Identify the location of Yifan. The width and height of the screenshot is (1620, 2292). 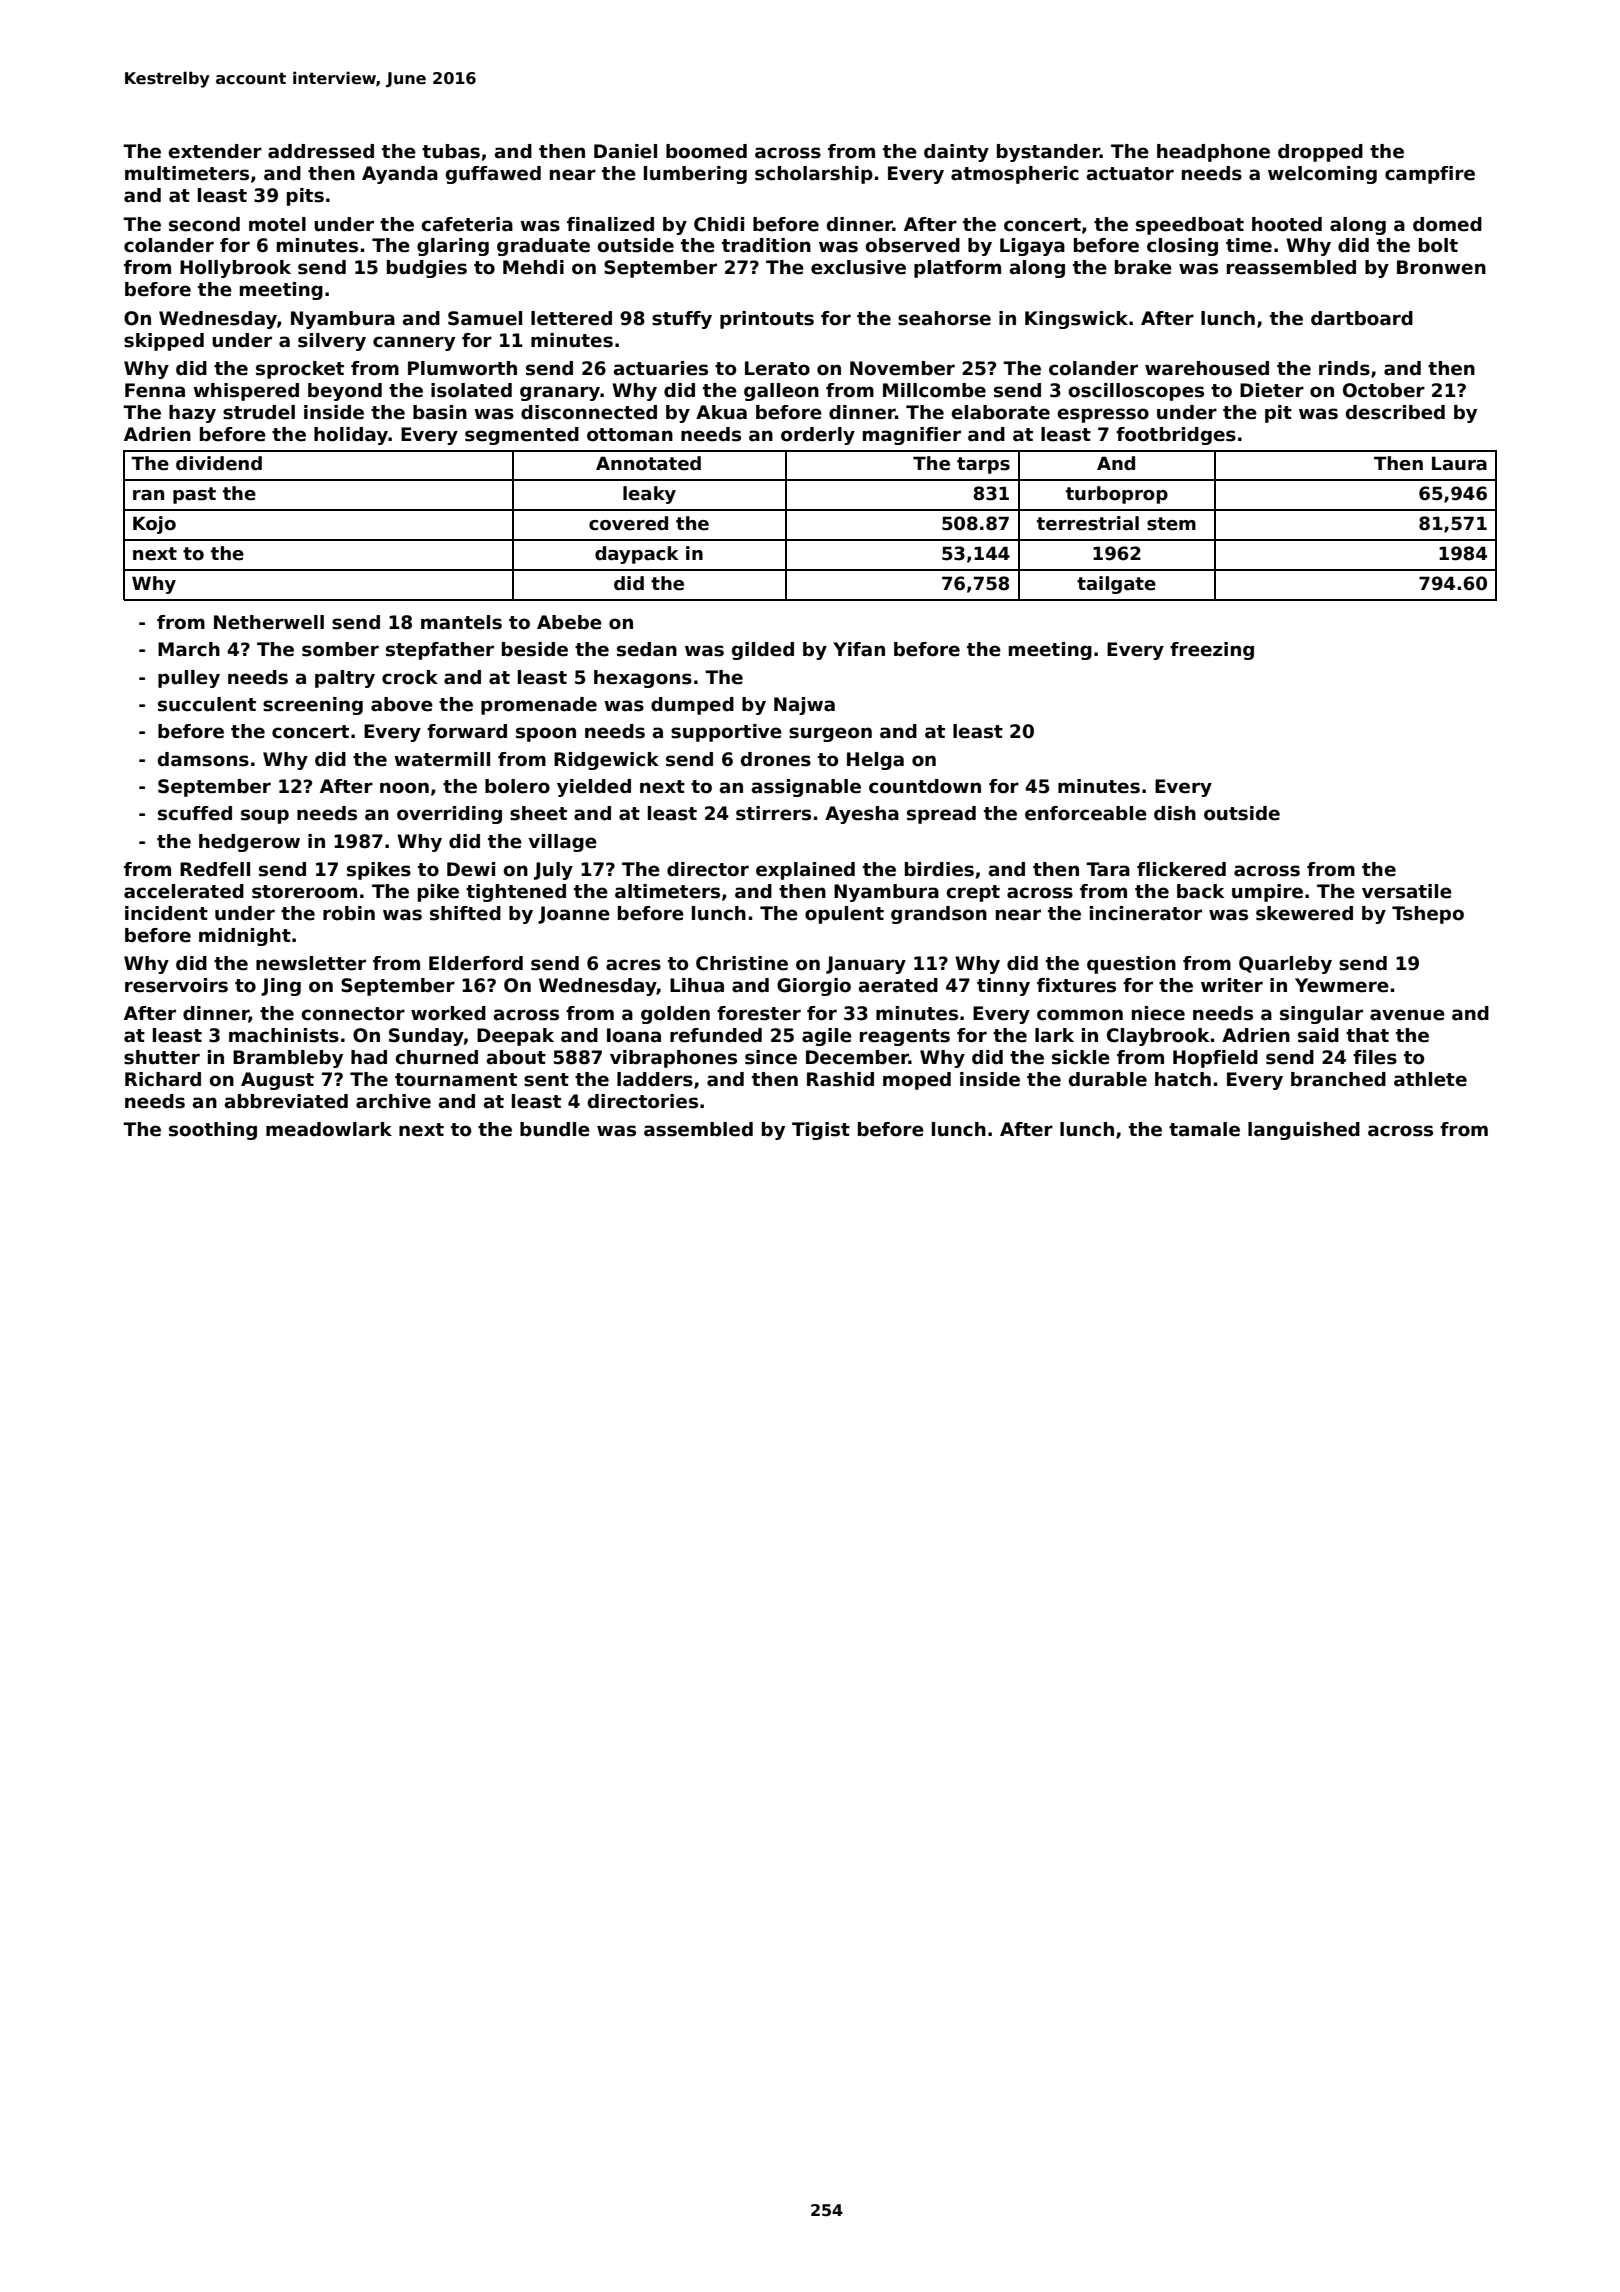
(859, 649).
